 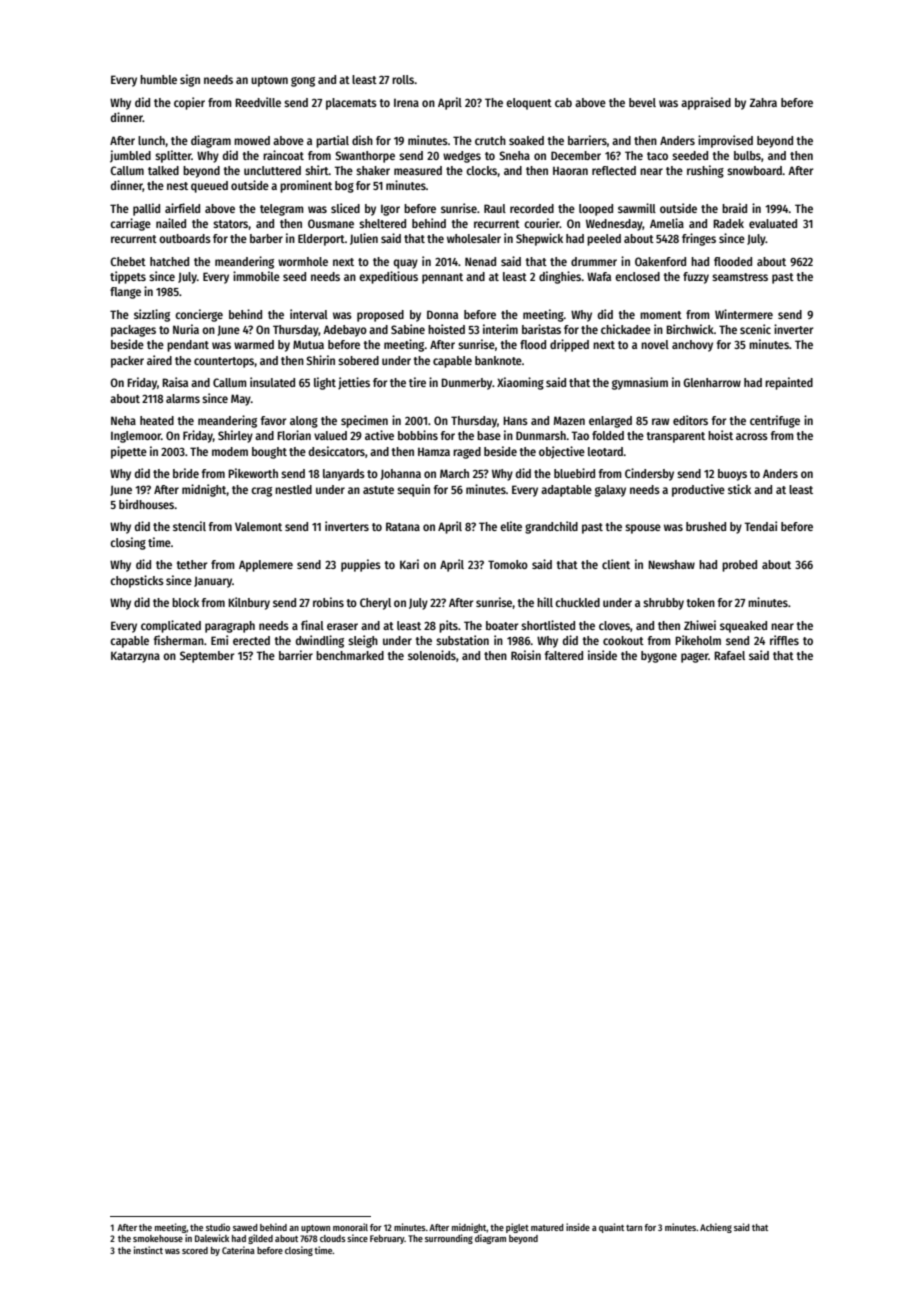 What do you see at coordinates (517, 1228) in the screenshot?
I see `piglet` at bounding box center [517, 1228].
